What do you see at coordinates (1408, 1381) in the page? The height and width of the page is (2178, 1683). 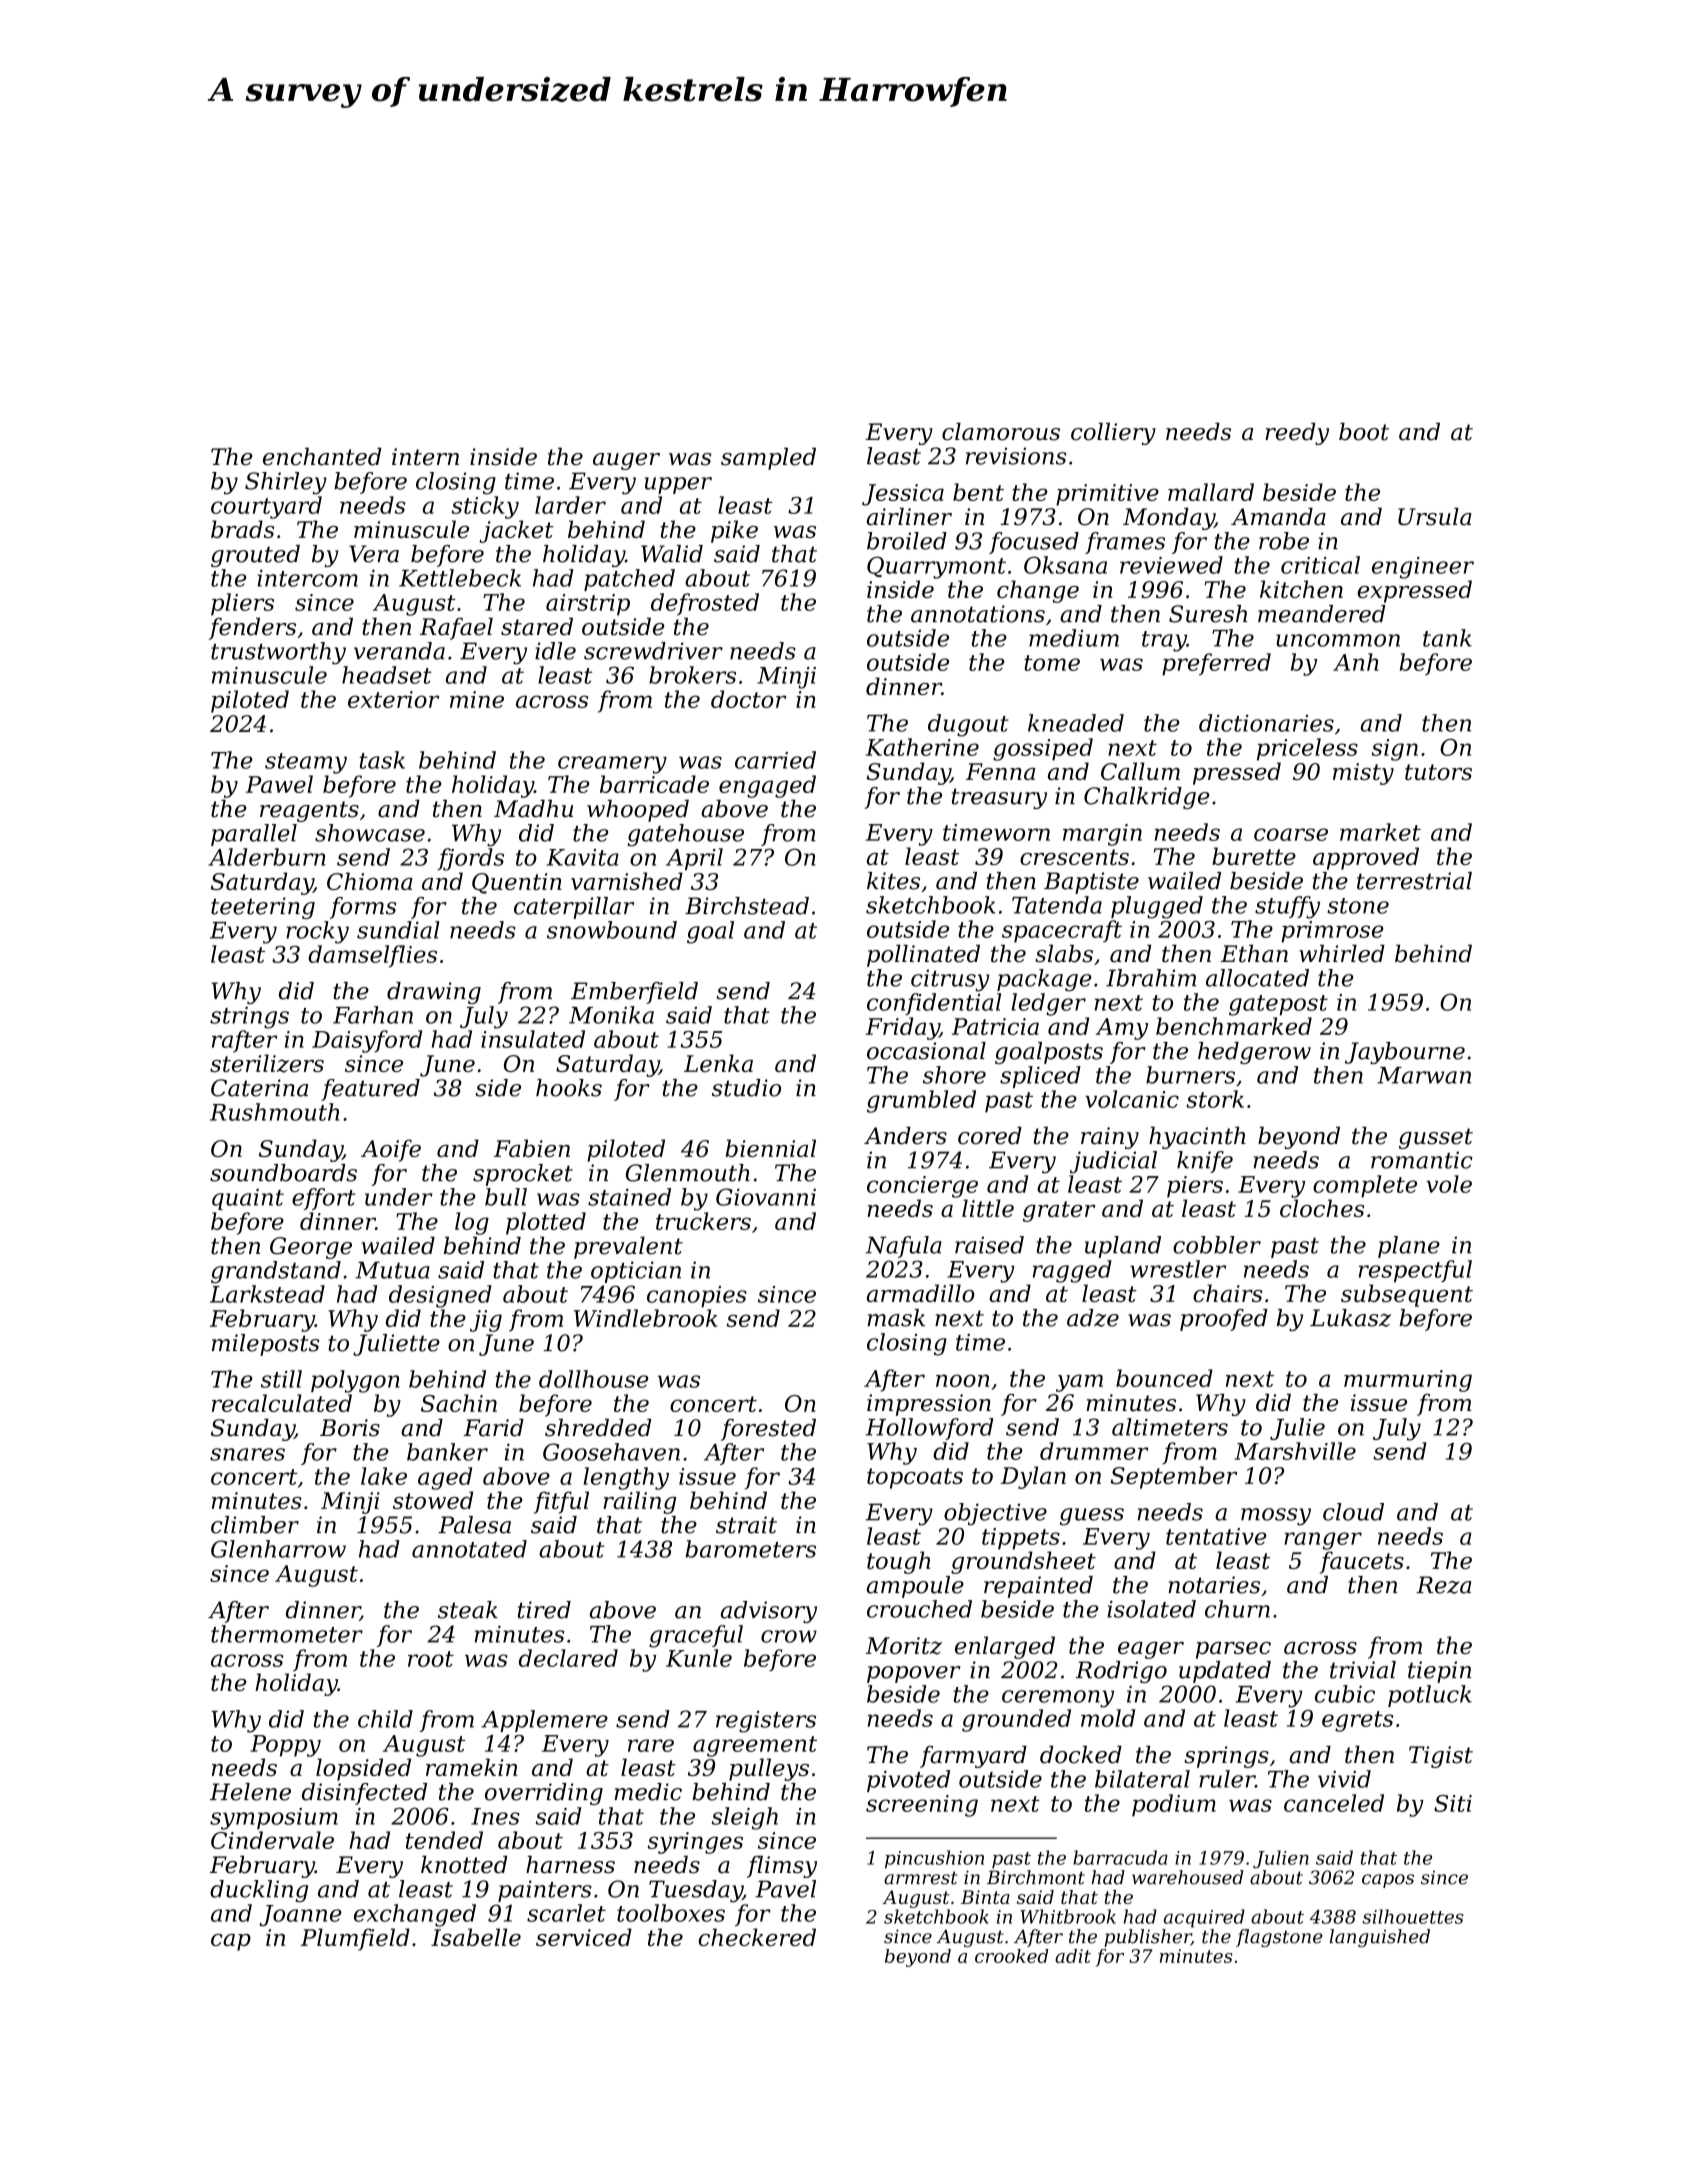 I see `murmuring` at bounding box center [1408, 1381].
